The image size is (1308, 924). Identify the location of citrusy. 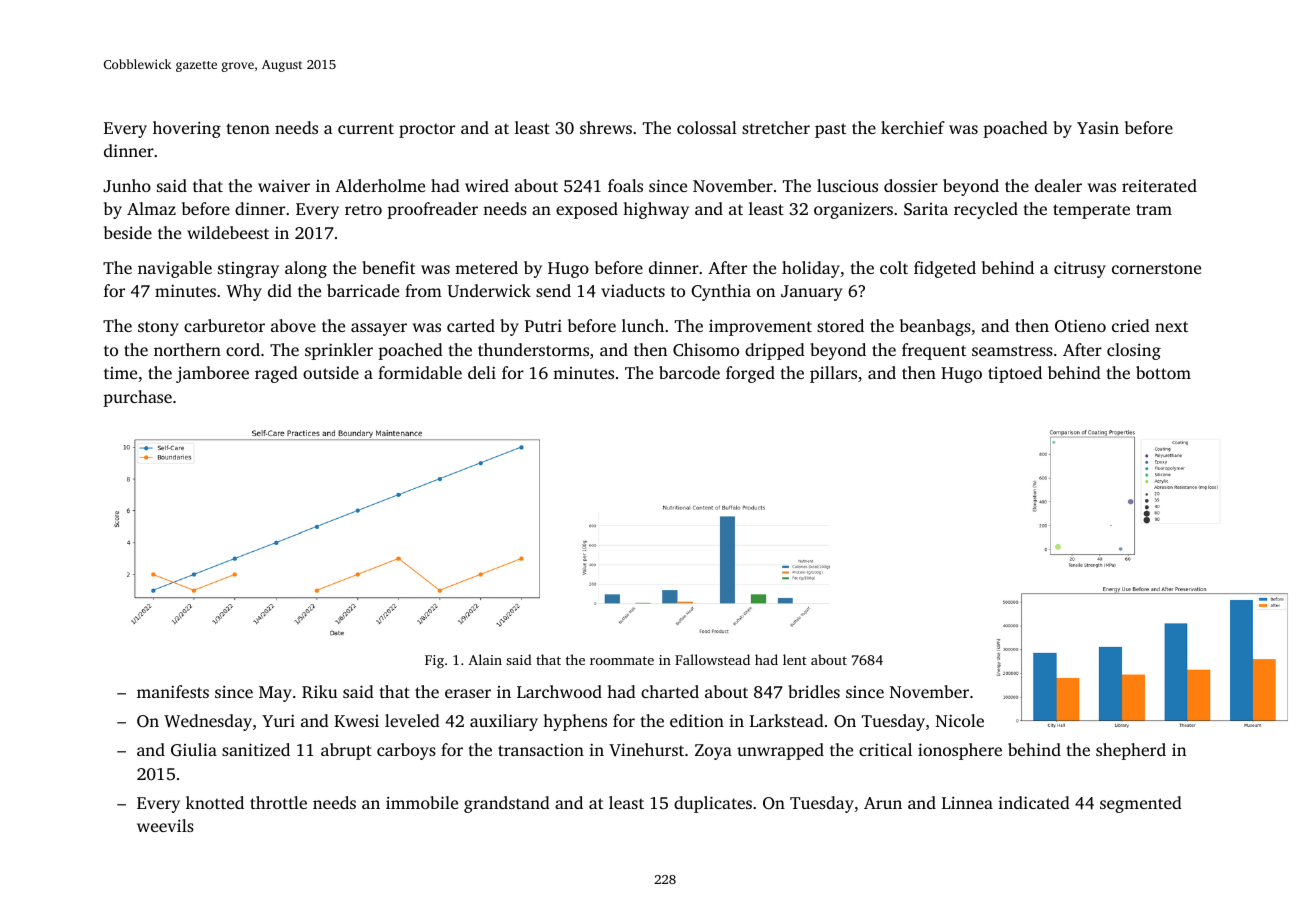
(1080, 269).
